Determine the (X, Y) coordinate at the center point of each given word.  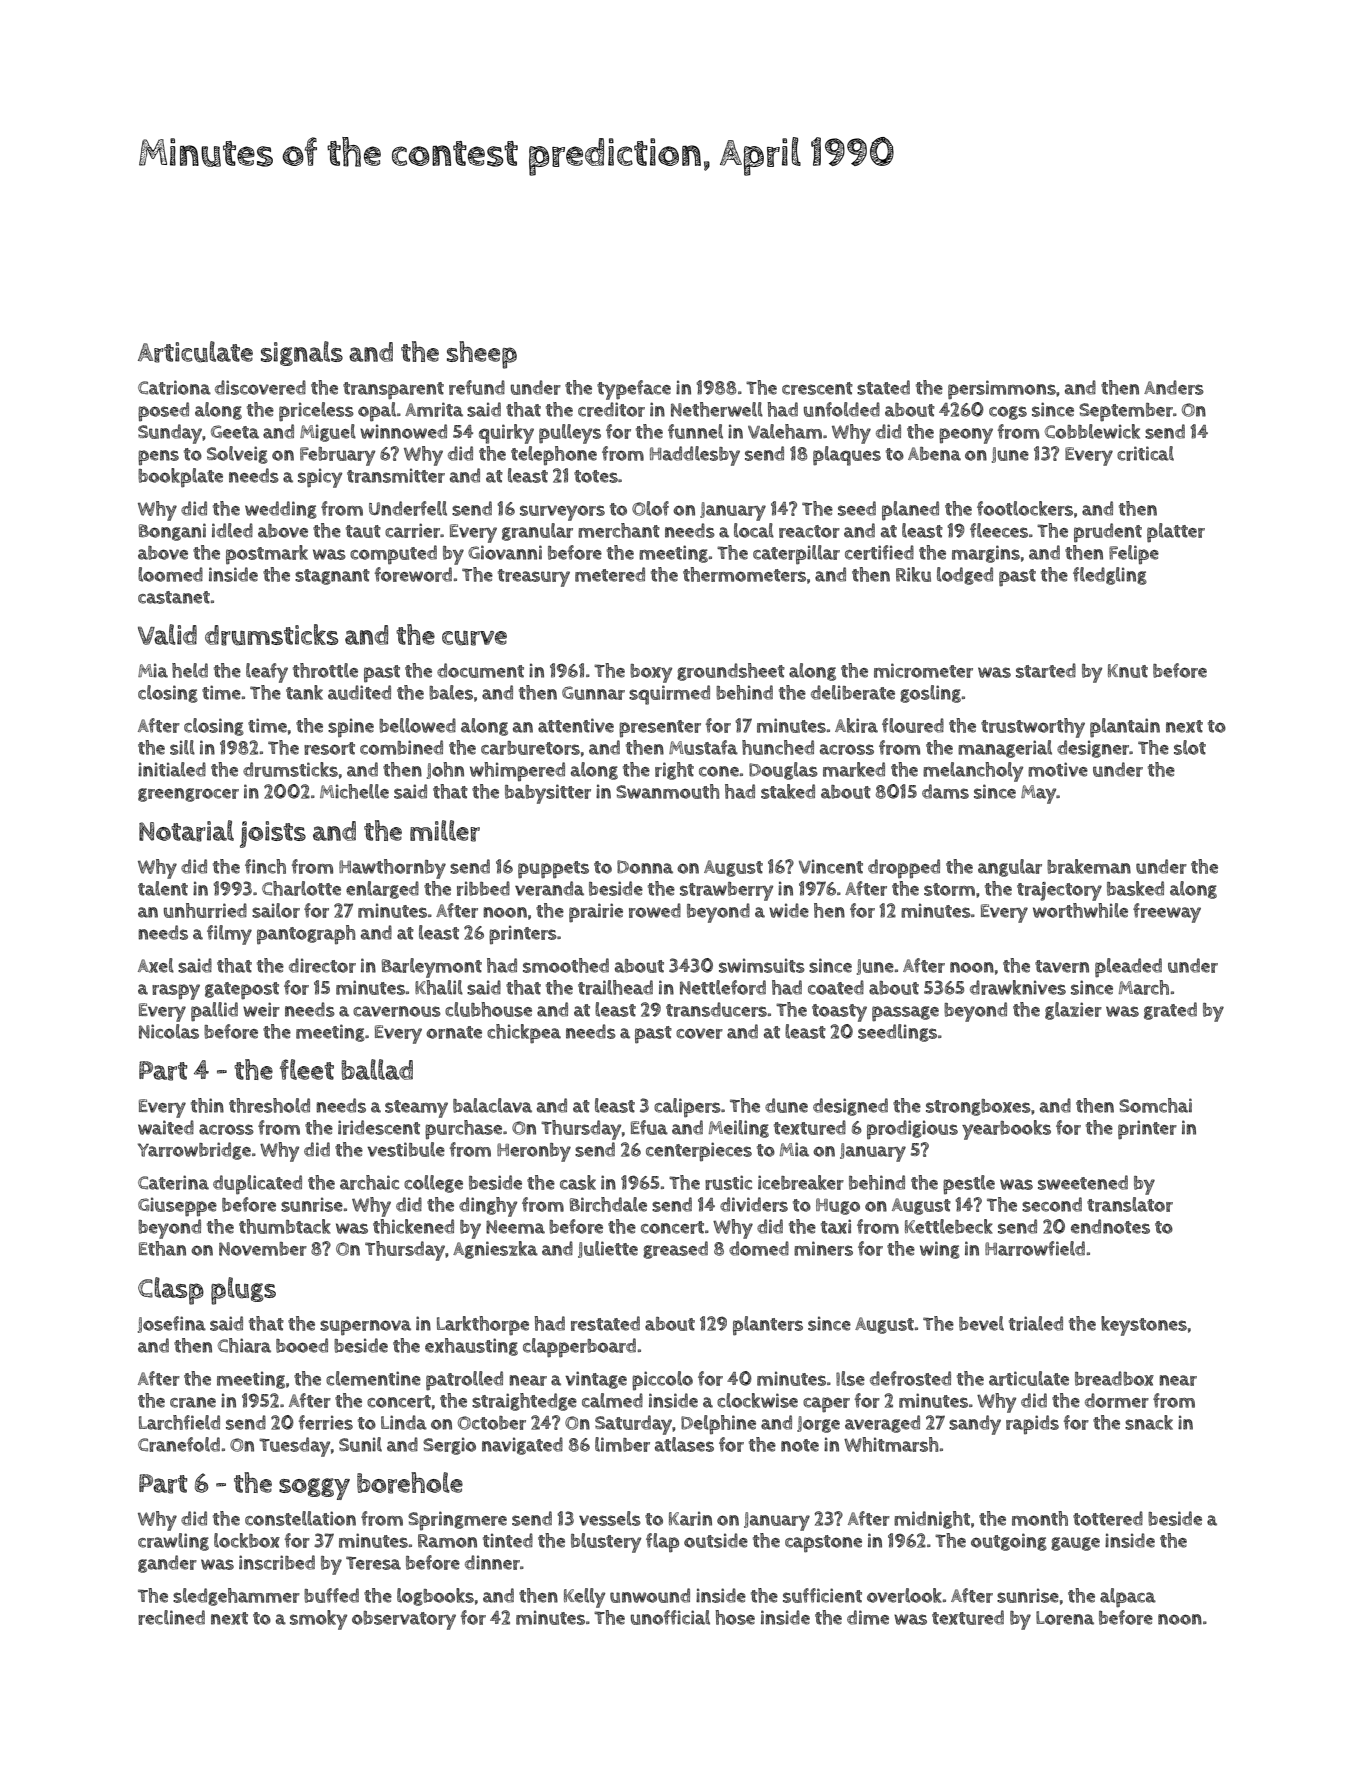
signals (302, 353)
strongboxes (978, 1107)
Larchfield (179, 1422)
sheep (482, 355)
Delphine (718, 1424)
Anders (1174, 387)
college (433, 1184)
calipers (687, 1108)
